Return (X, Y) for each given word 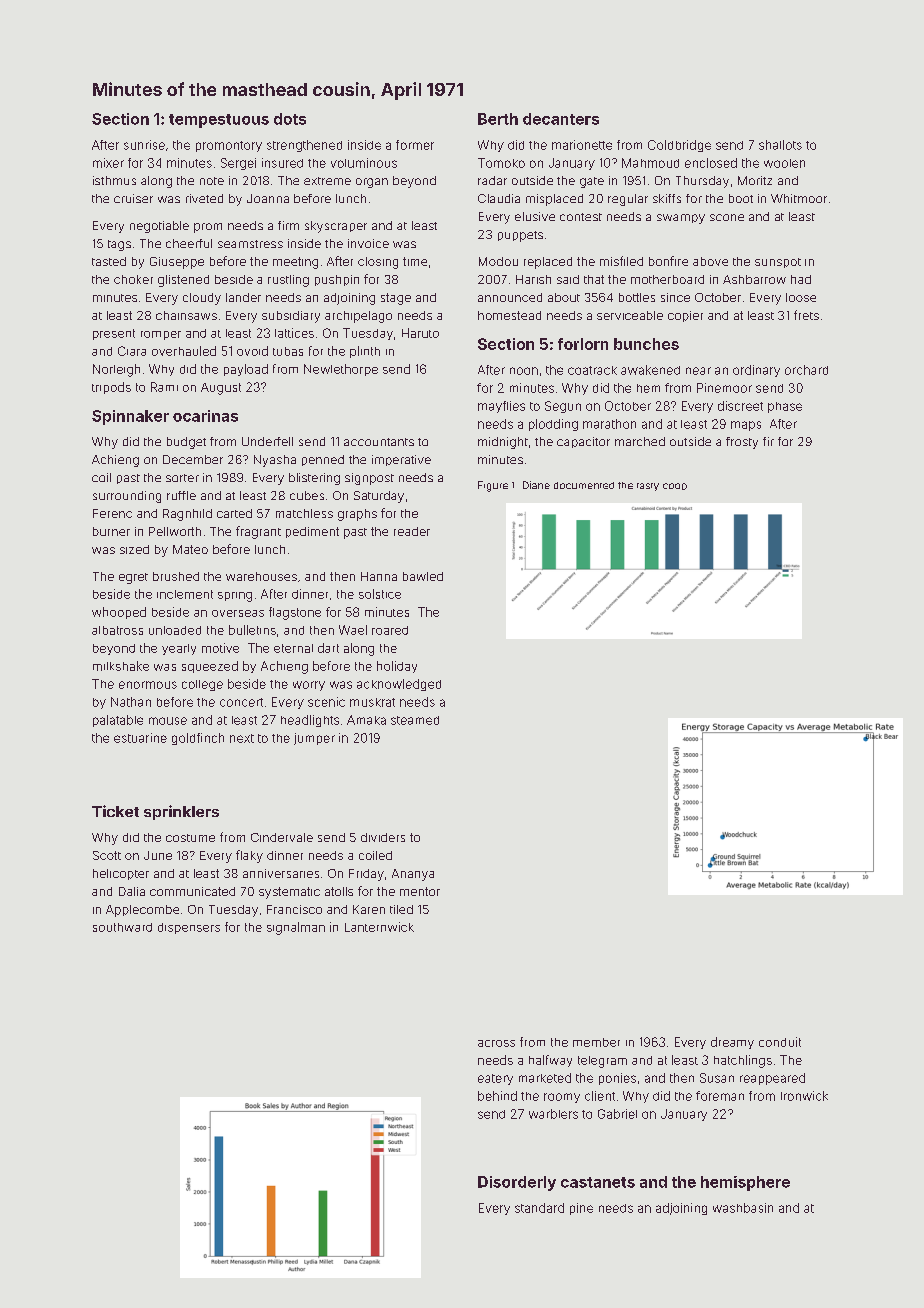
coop (675, 486)
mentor (420, 891)
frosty (742, 443)
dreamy (732, 1043)
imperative (401, 460)
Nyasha (275, 461)
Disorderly (517, 1183)
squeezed (210, 667)
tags (119, 245)
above (710, 261)
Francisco (294, 909)
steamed (415, 720)
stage (396, 299)
